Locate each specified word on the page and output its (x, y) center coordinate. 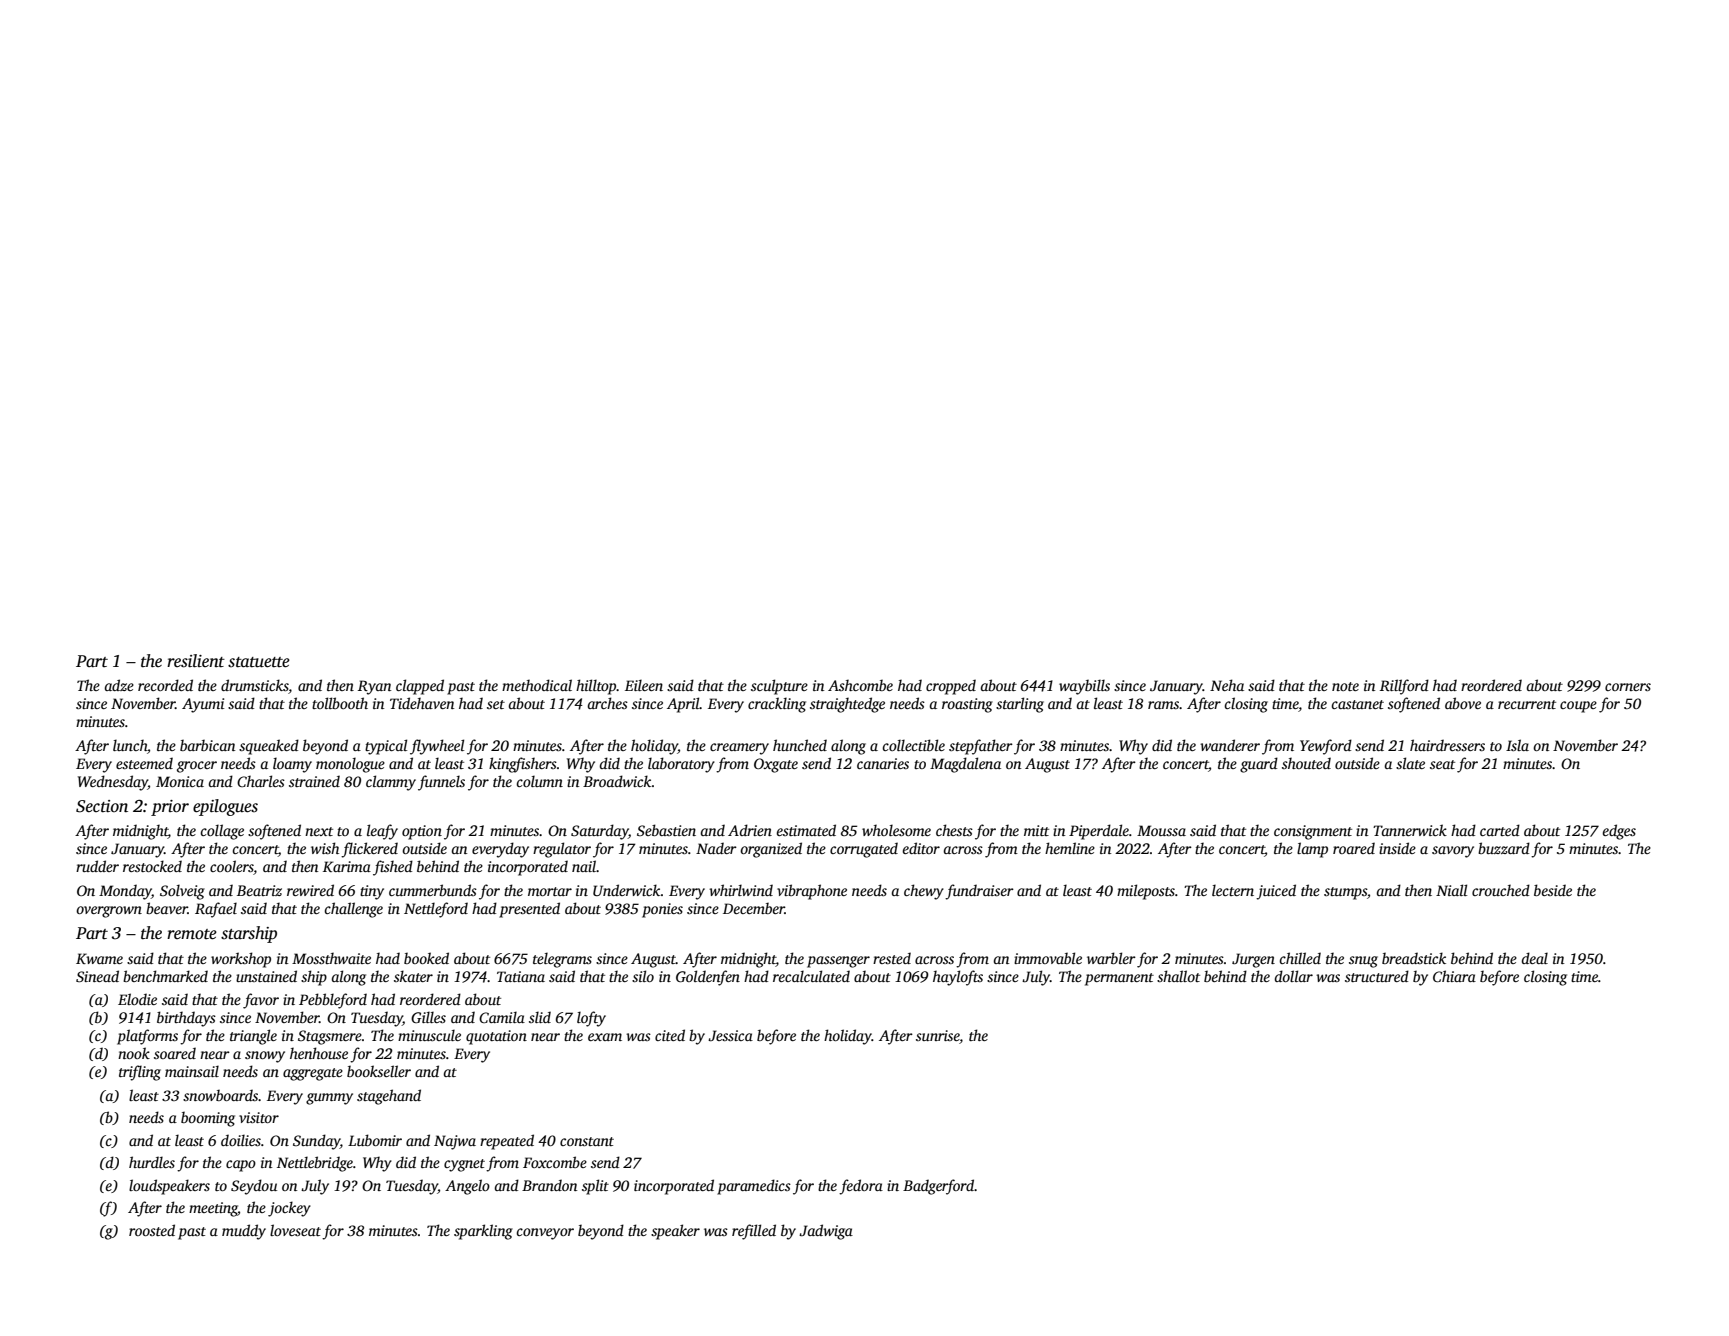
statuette (259, 662)
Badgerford (939, 1187)
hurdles (152, 1162)
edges (1619, 832)
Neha (1227, 685)
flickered (369, 850)
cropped (951, 687)
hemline (1070, 848)
